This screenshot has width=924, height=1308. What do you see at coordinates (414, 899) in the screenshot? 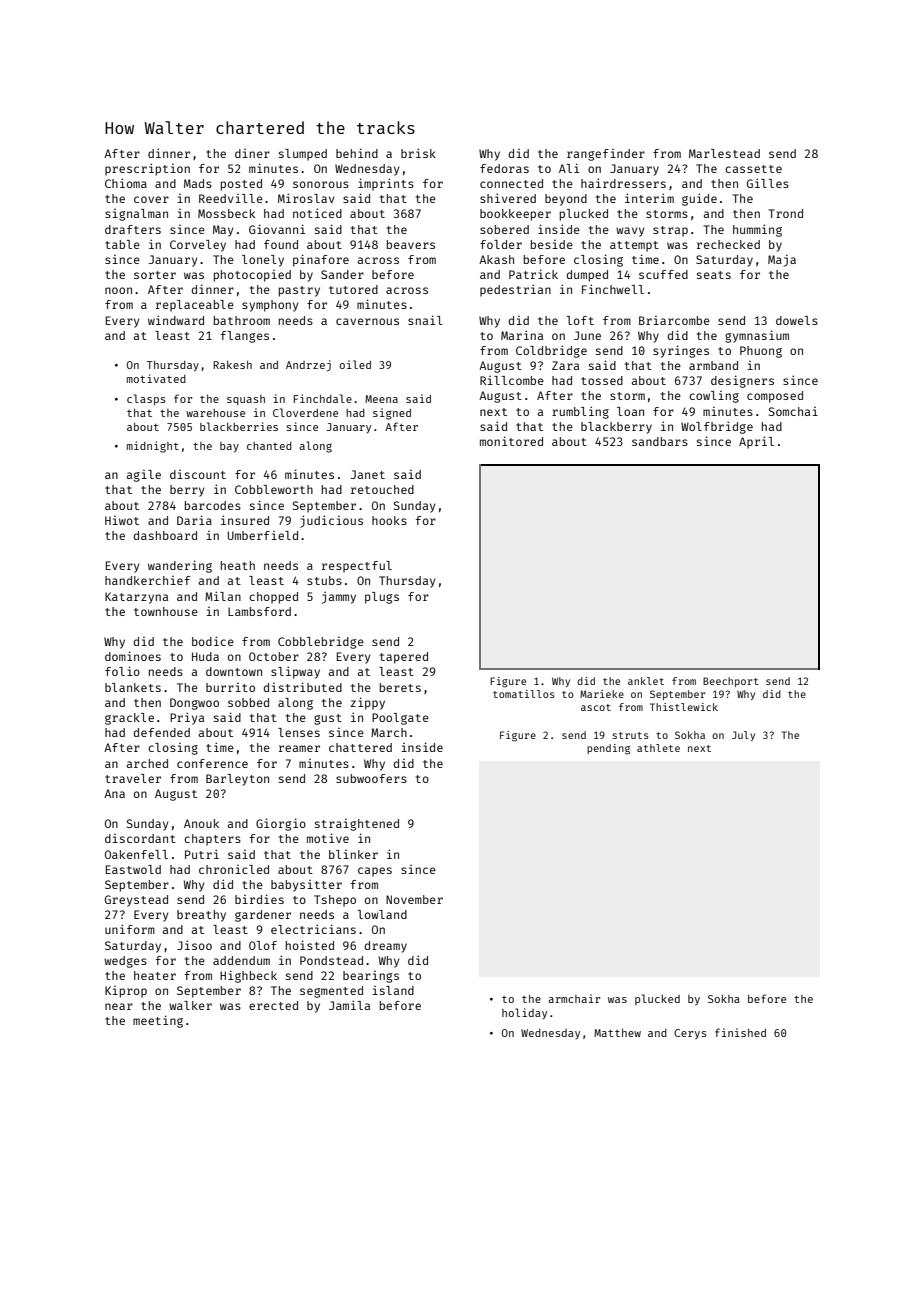
I see `November` at bounding box center [414, 899].
